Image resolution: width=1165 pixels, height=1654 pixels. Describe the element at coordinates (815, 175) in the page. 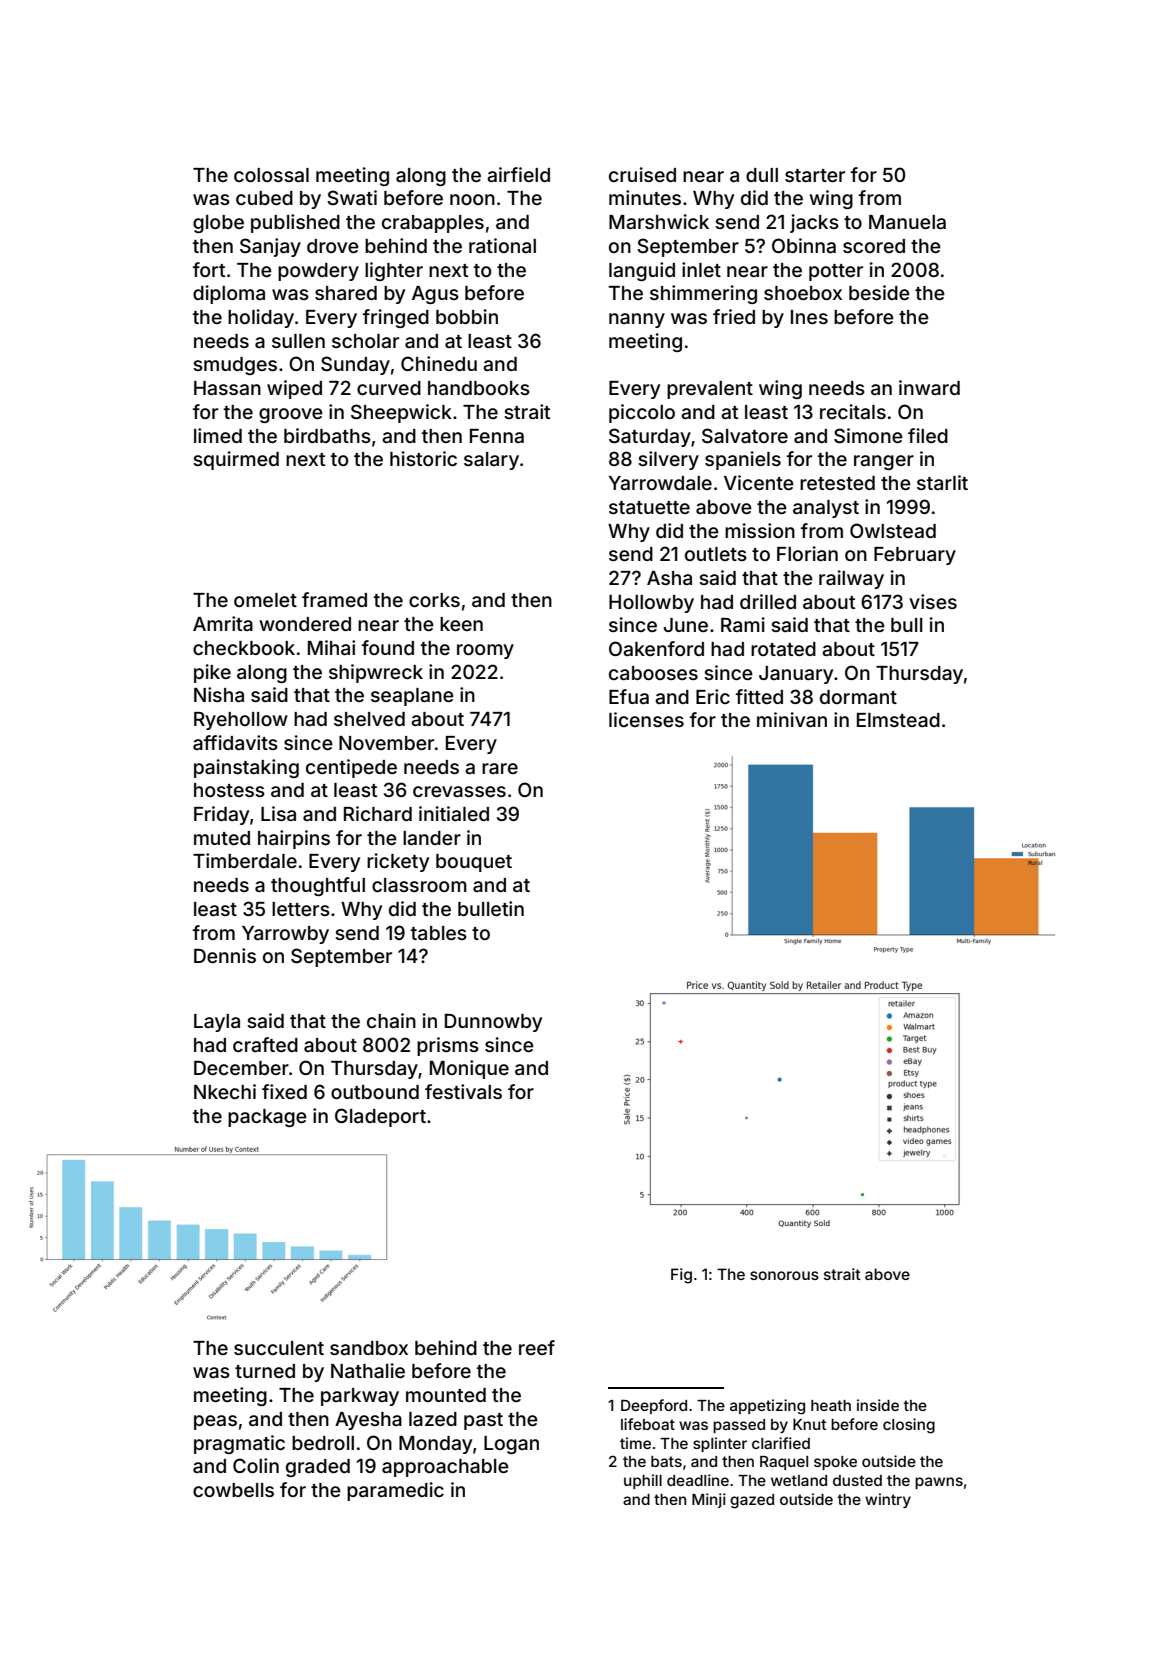

I see `starter` at that location.
